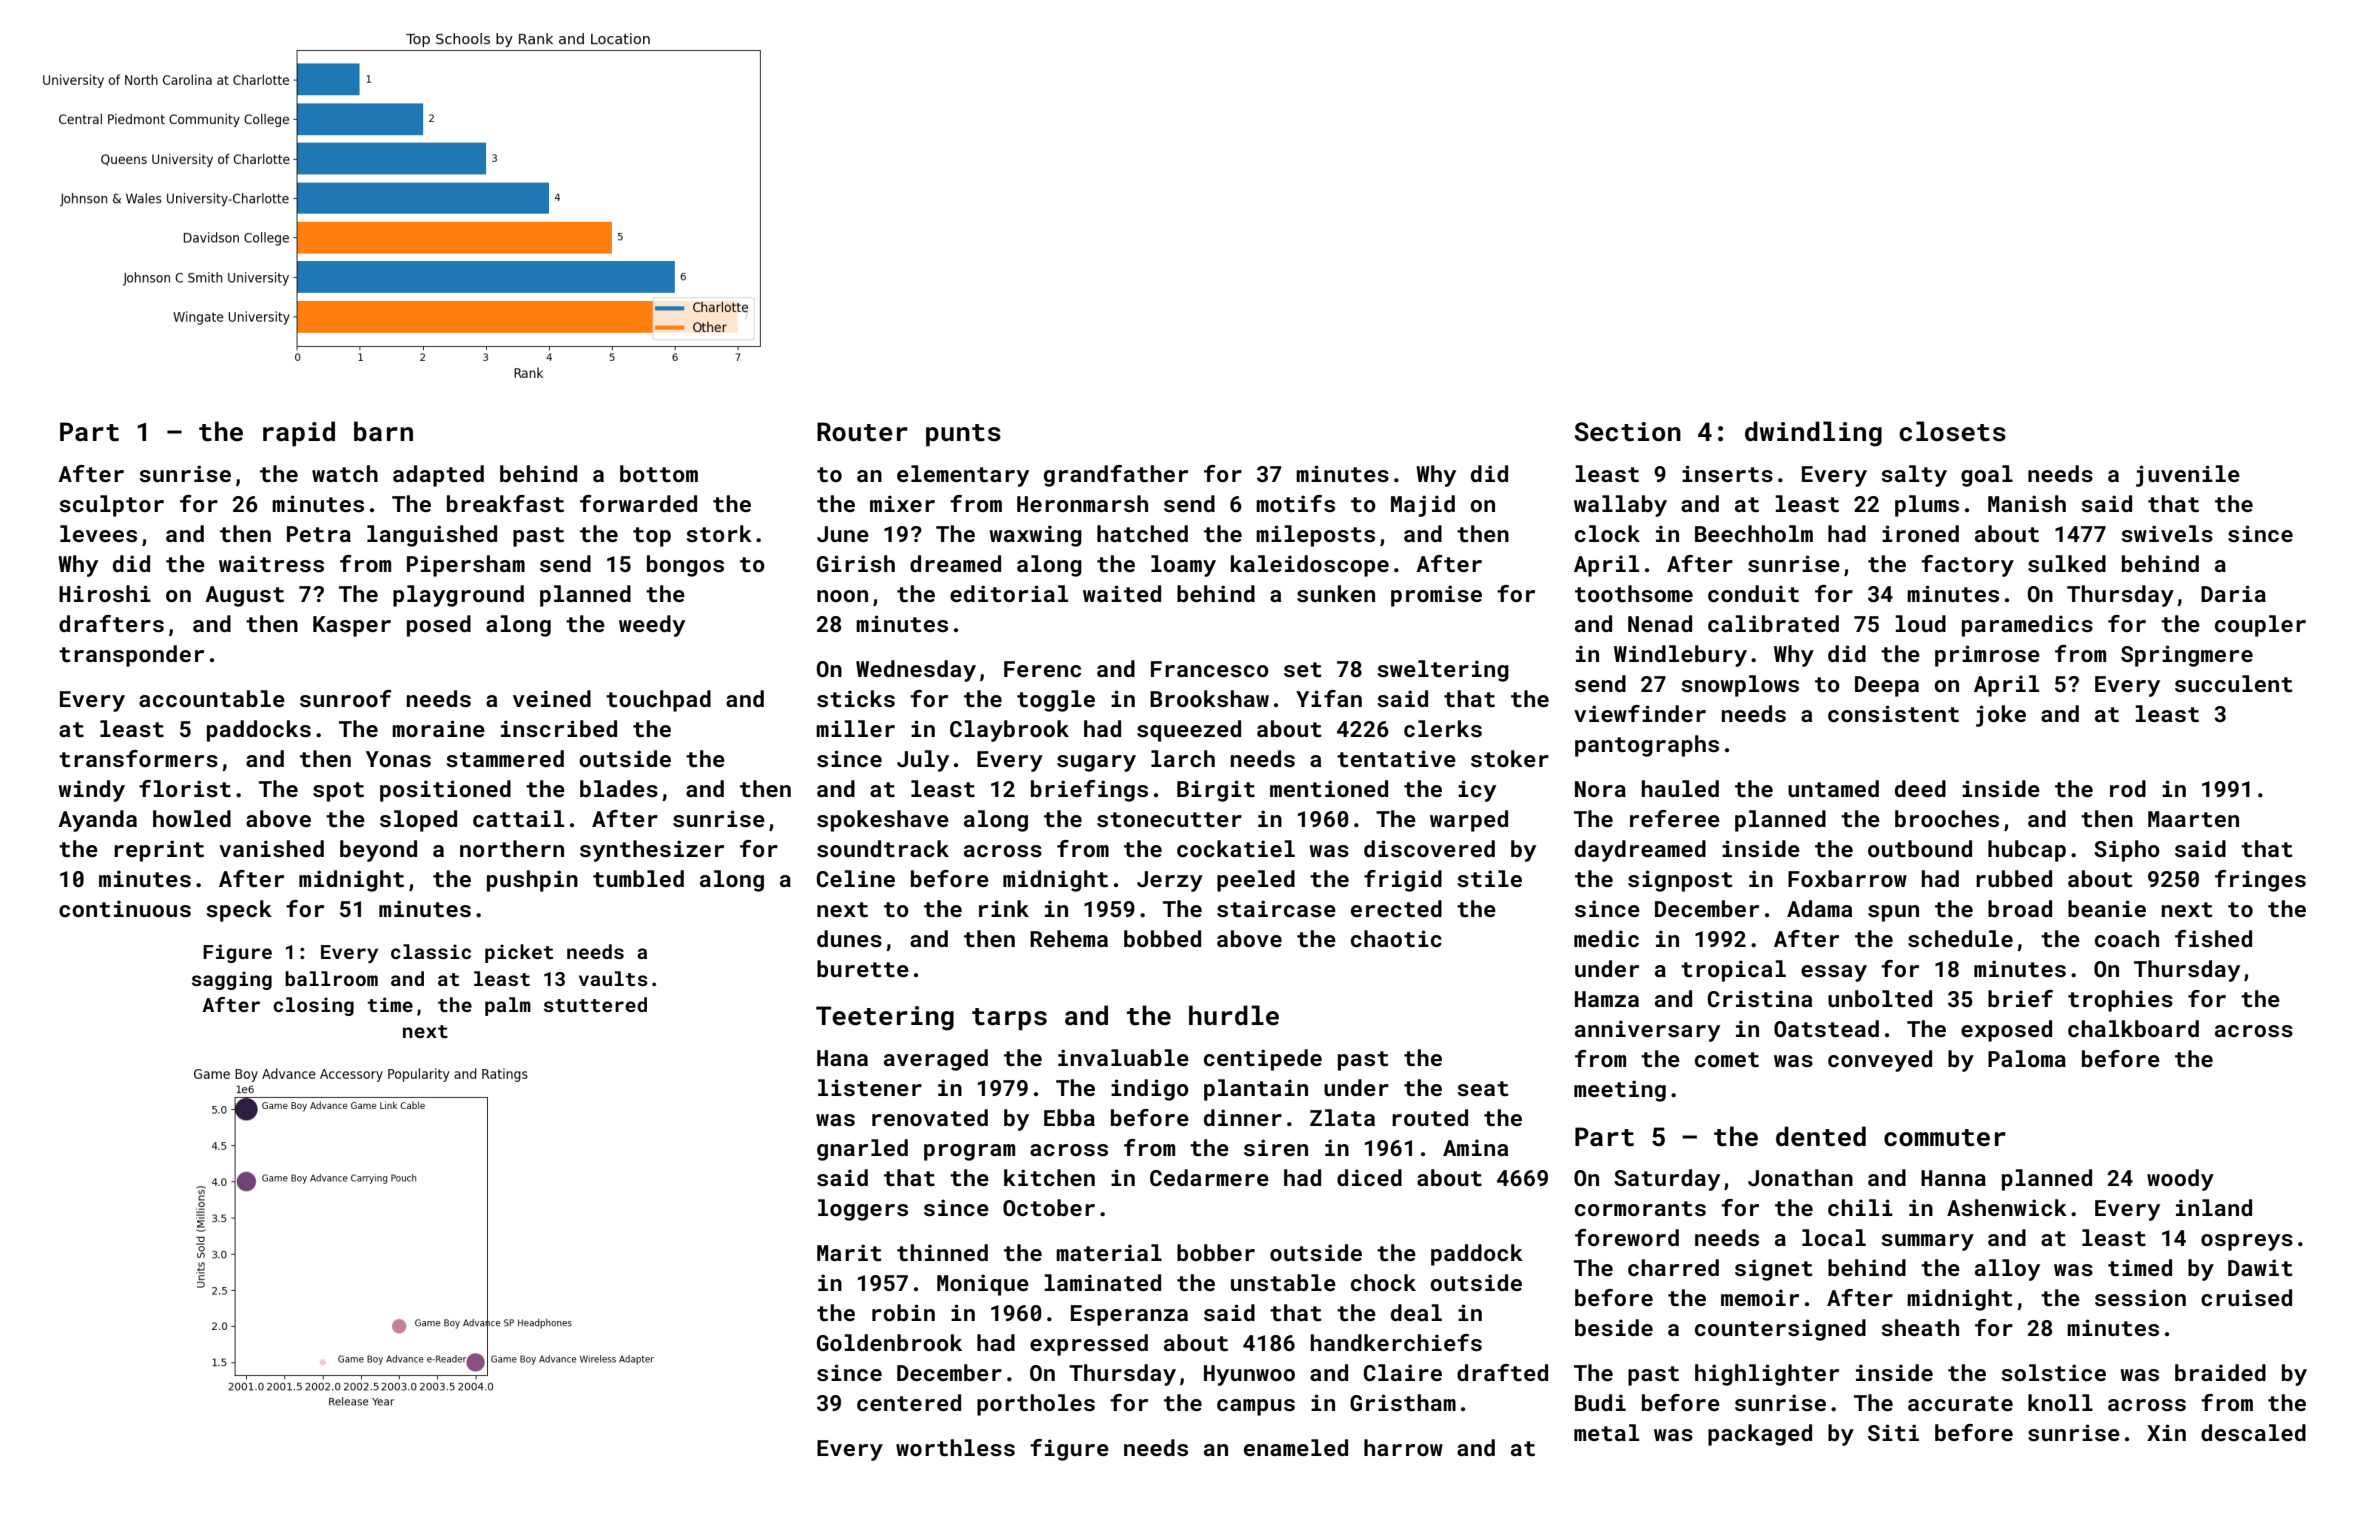 The image size is (2366, 1531). Describe the element at coordinates (1169, 819) in the screenshot. I see `stonecutter` at that location.
